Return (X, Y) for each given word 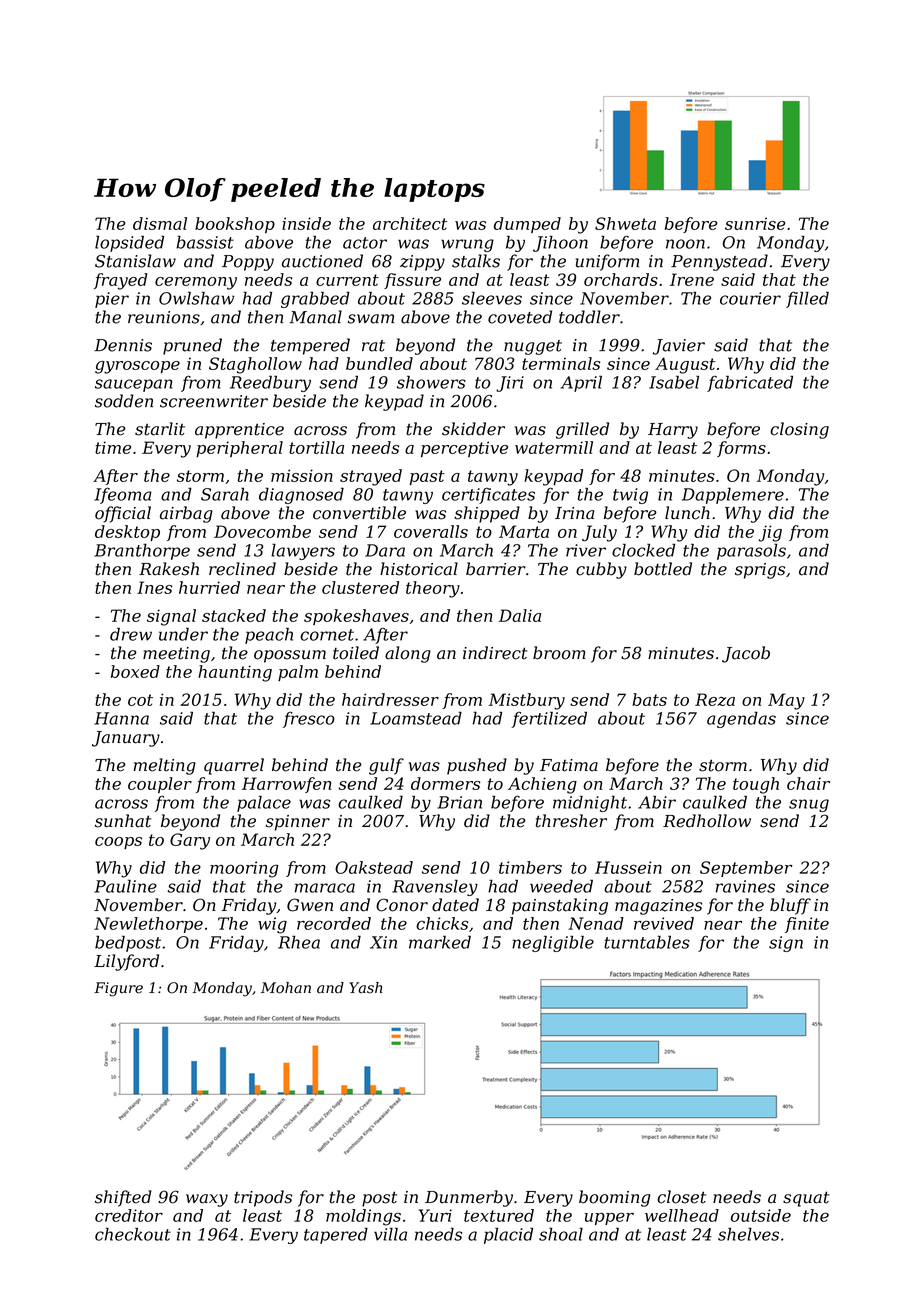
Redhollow (707, 821)
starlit (160, 429)
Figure (118, 989)
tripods (263, 1198)
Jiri (510, 384)
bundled (379, 363)
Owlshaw (196, 298)
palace (264, 803)
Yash (365, 988)
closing (799, 430)
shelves (748, 1234)
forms (741, 449)
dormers (445, 783)
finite (807, 925)
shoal (561, 1234)
